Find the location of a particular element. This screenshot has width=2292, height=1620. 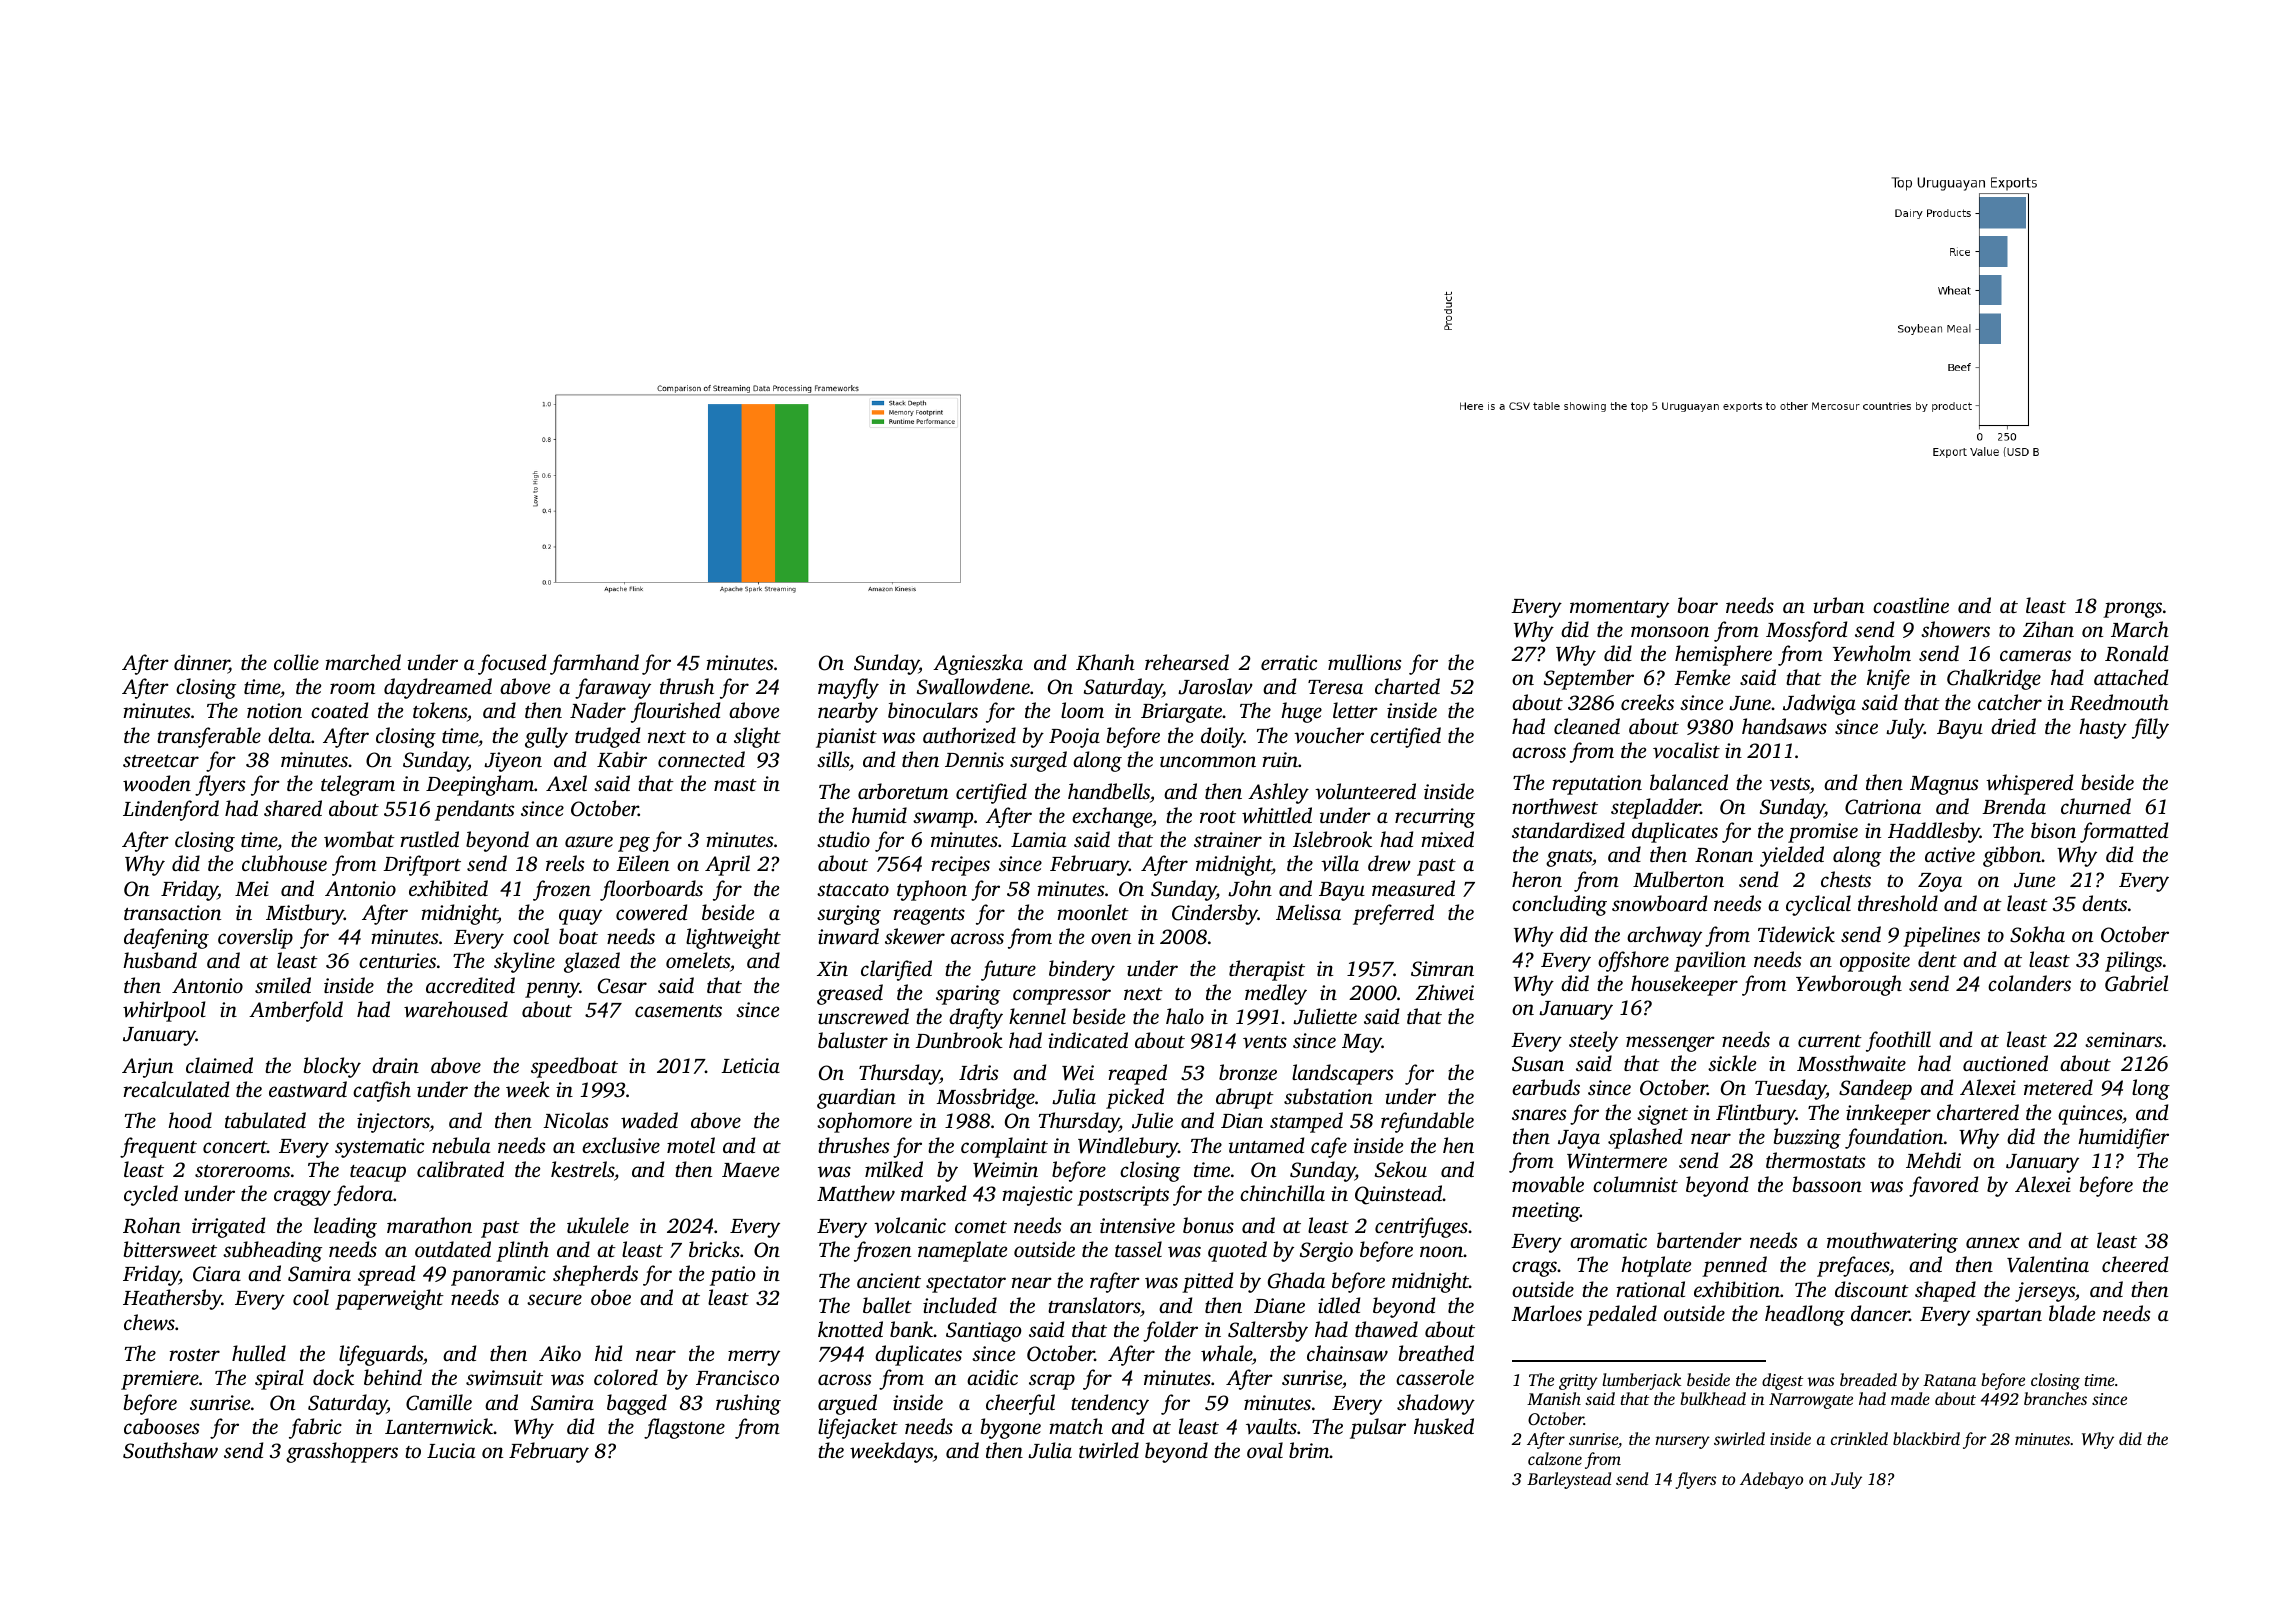

prongs is located at coordinates (2132, 610).
